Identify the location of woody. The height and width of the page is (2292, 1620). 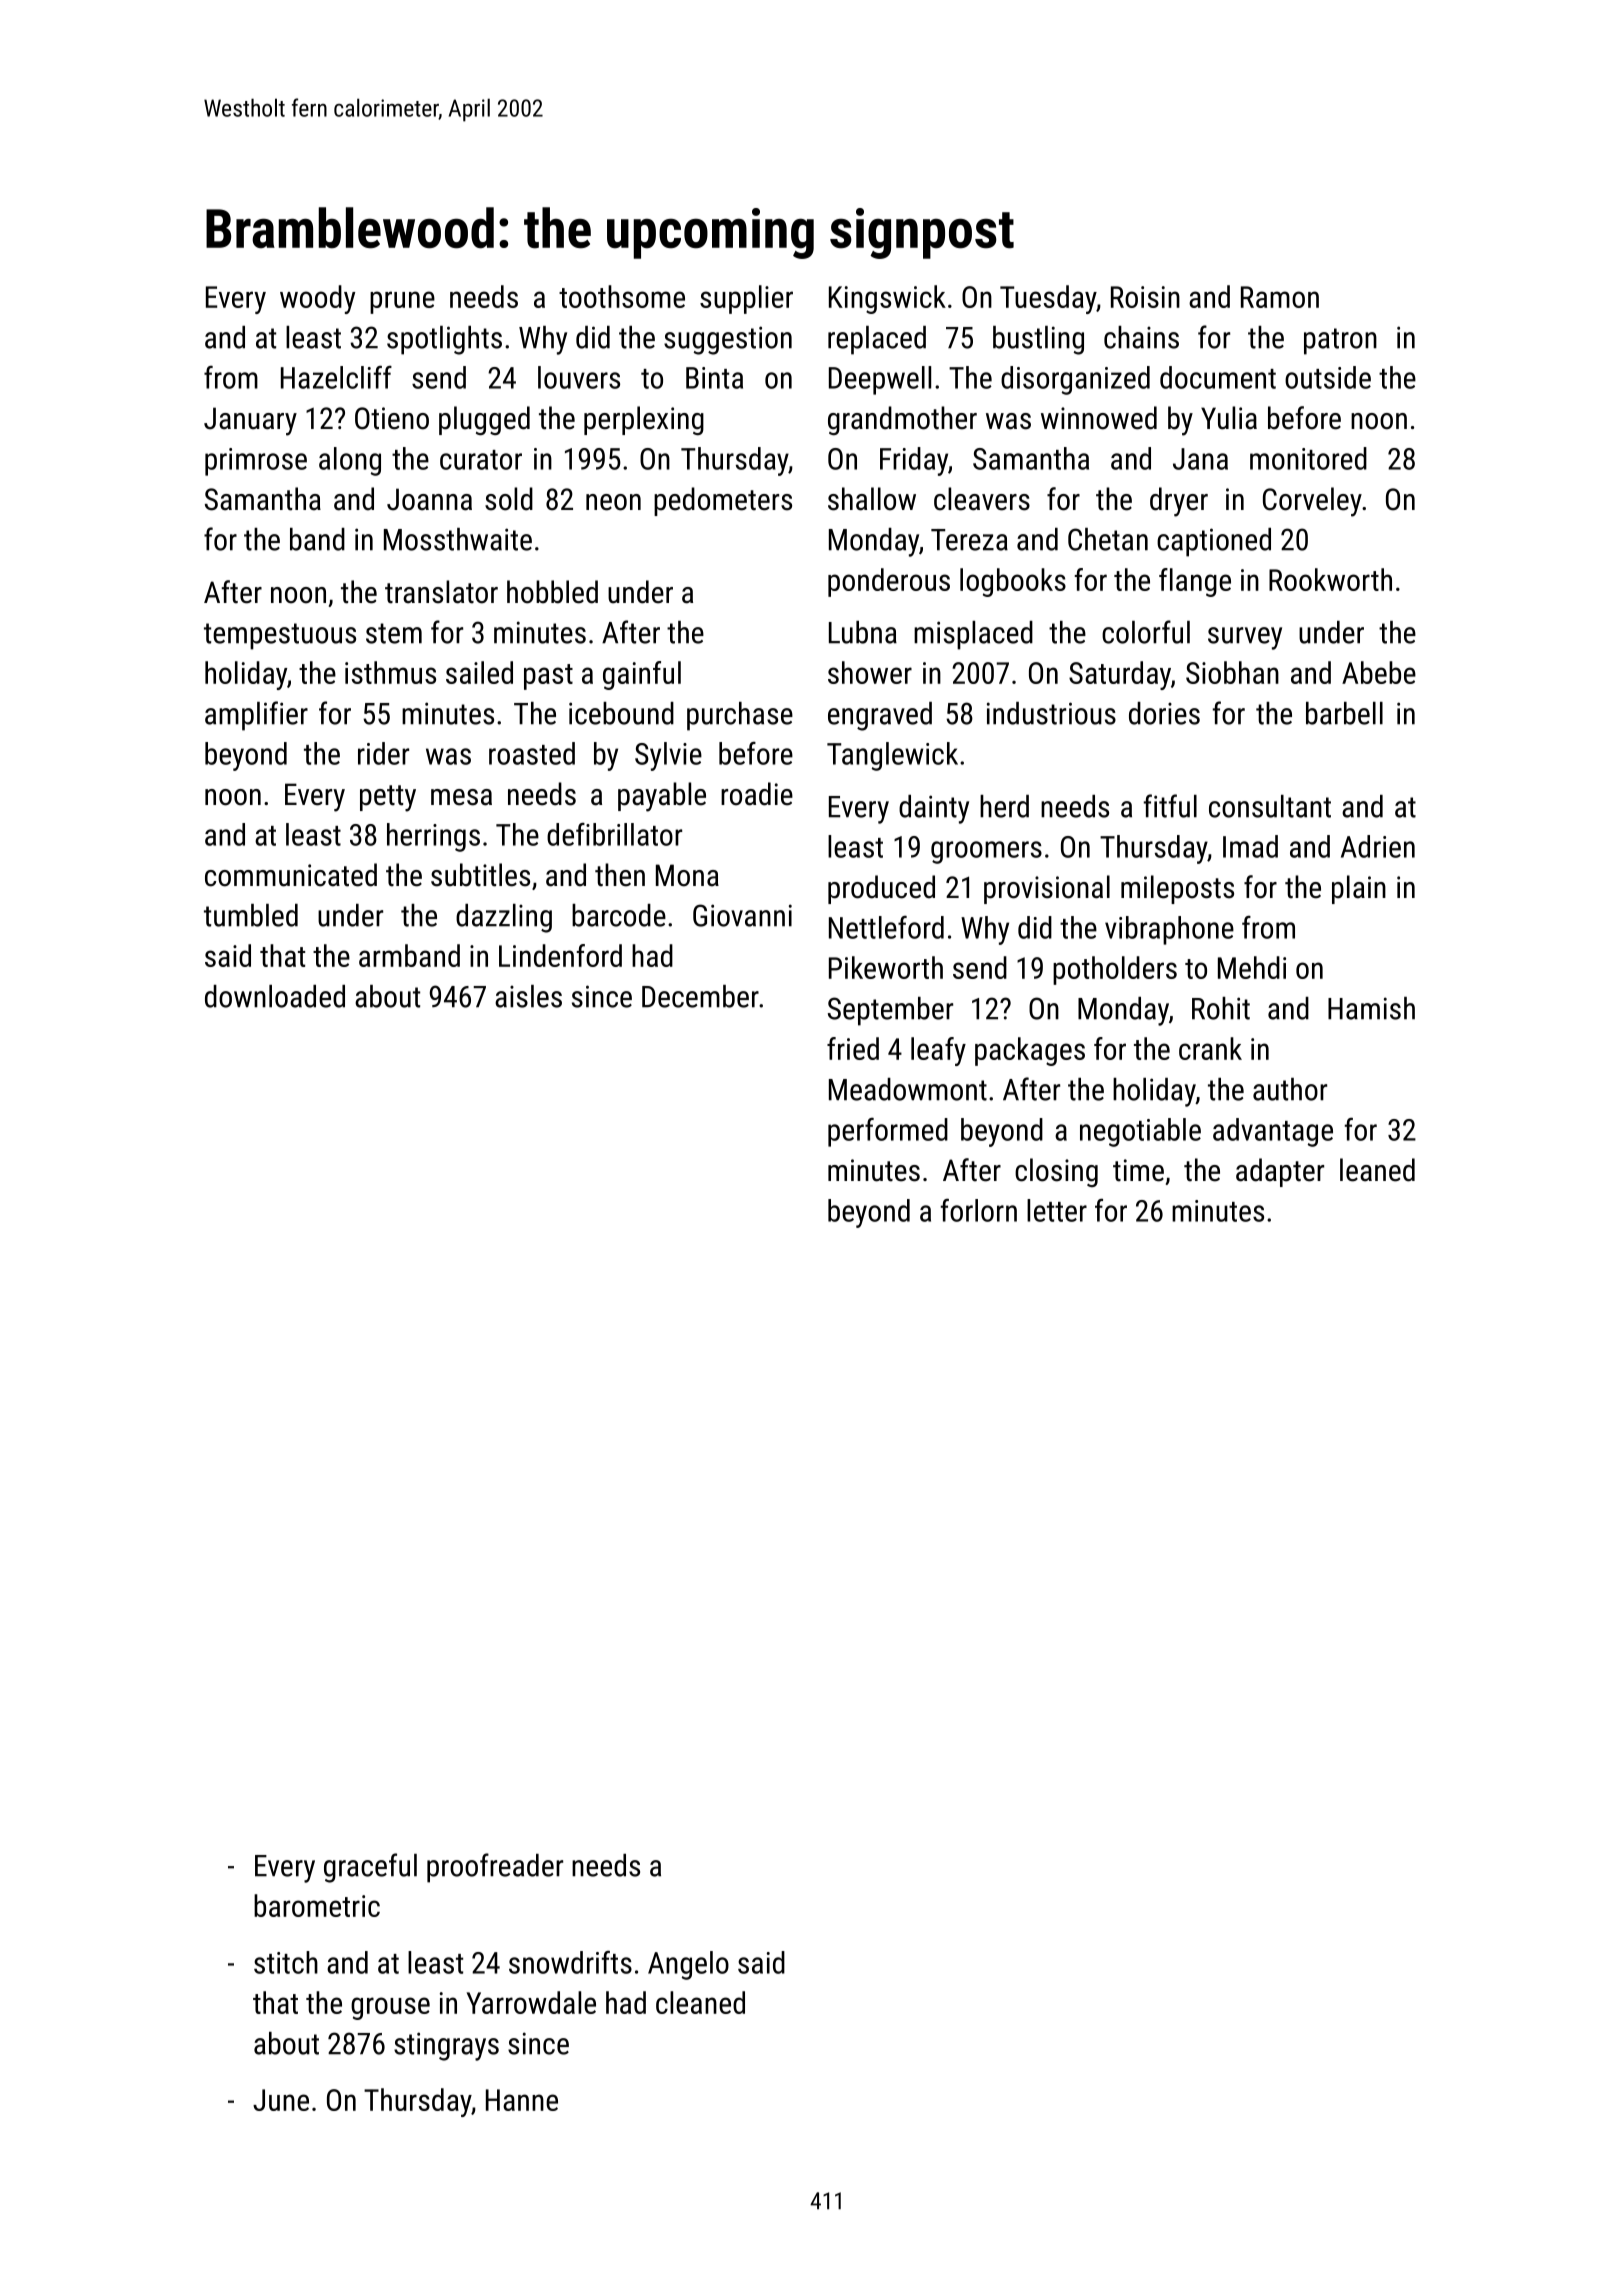
(317, 299).
